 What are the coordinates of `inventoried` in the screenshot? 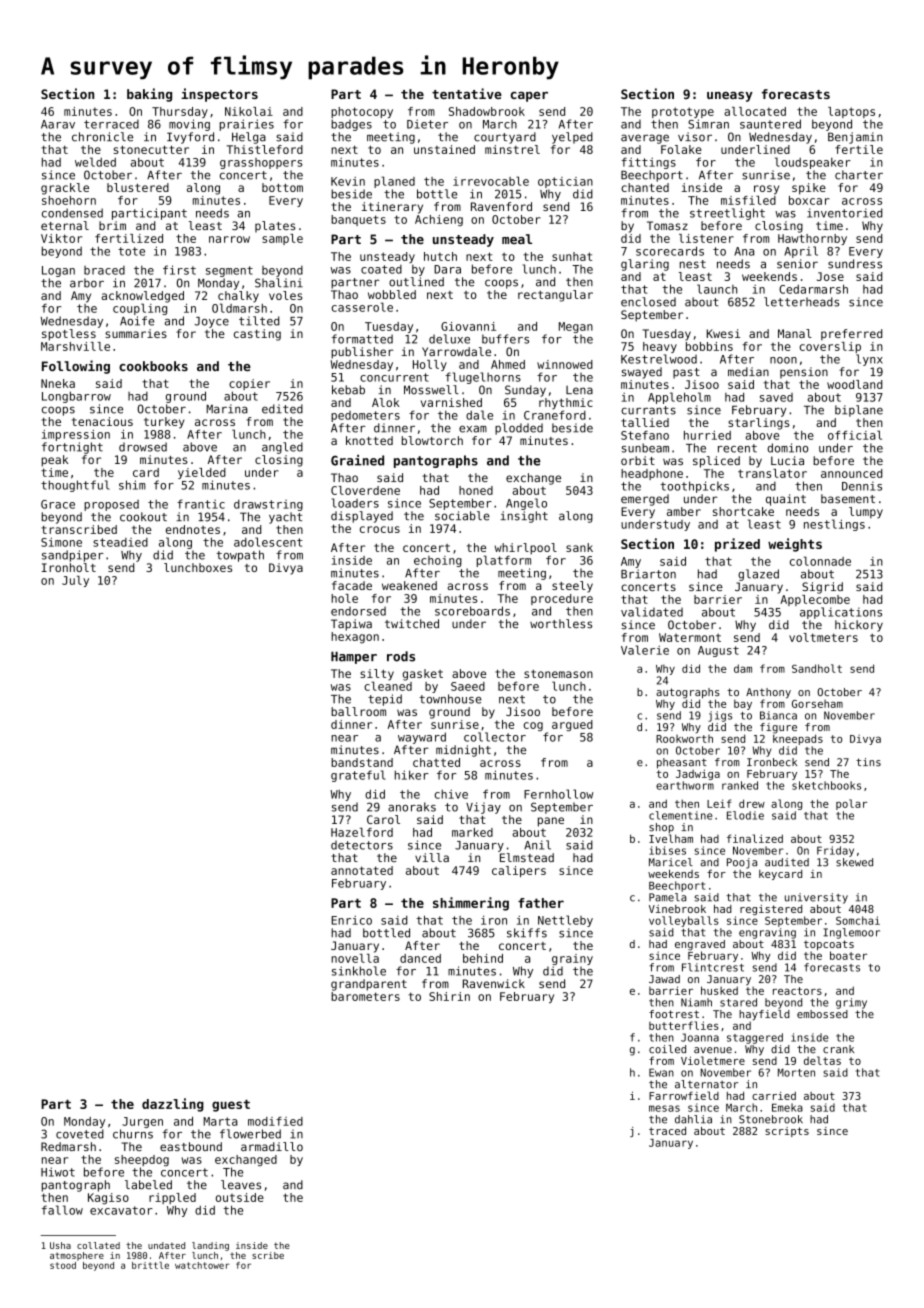 It's located at (844, 213).
